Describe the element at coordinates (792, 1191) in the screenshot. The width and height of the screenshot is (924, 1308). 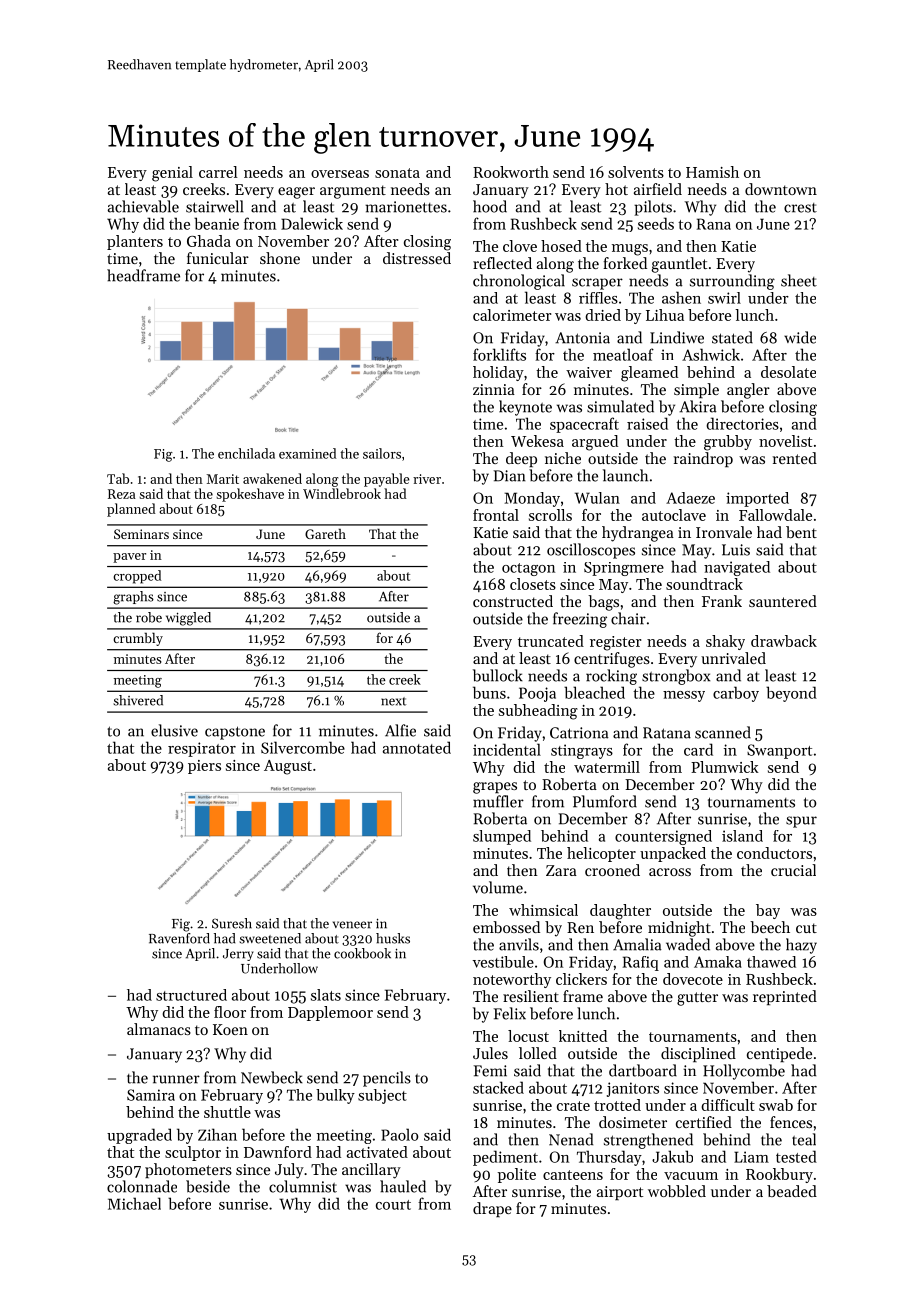
I see `beaded` at that location.
